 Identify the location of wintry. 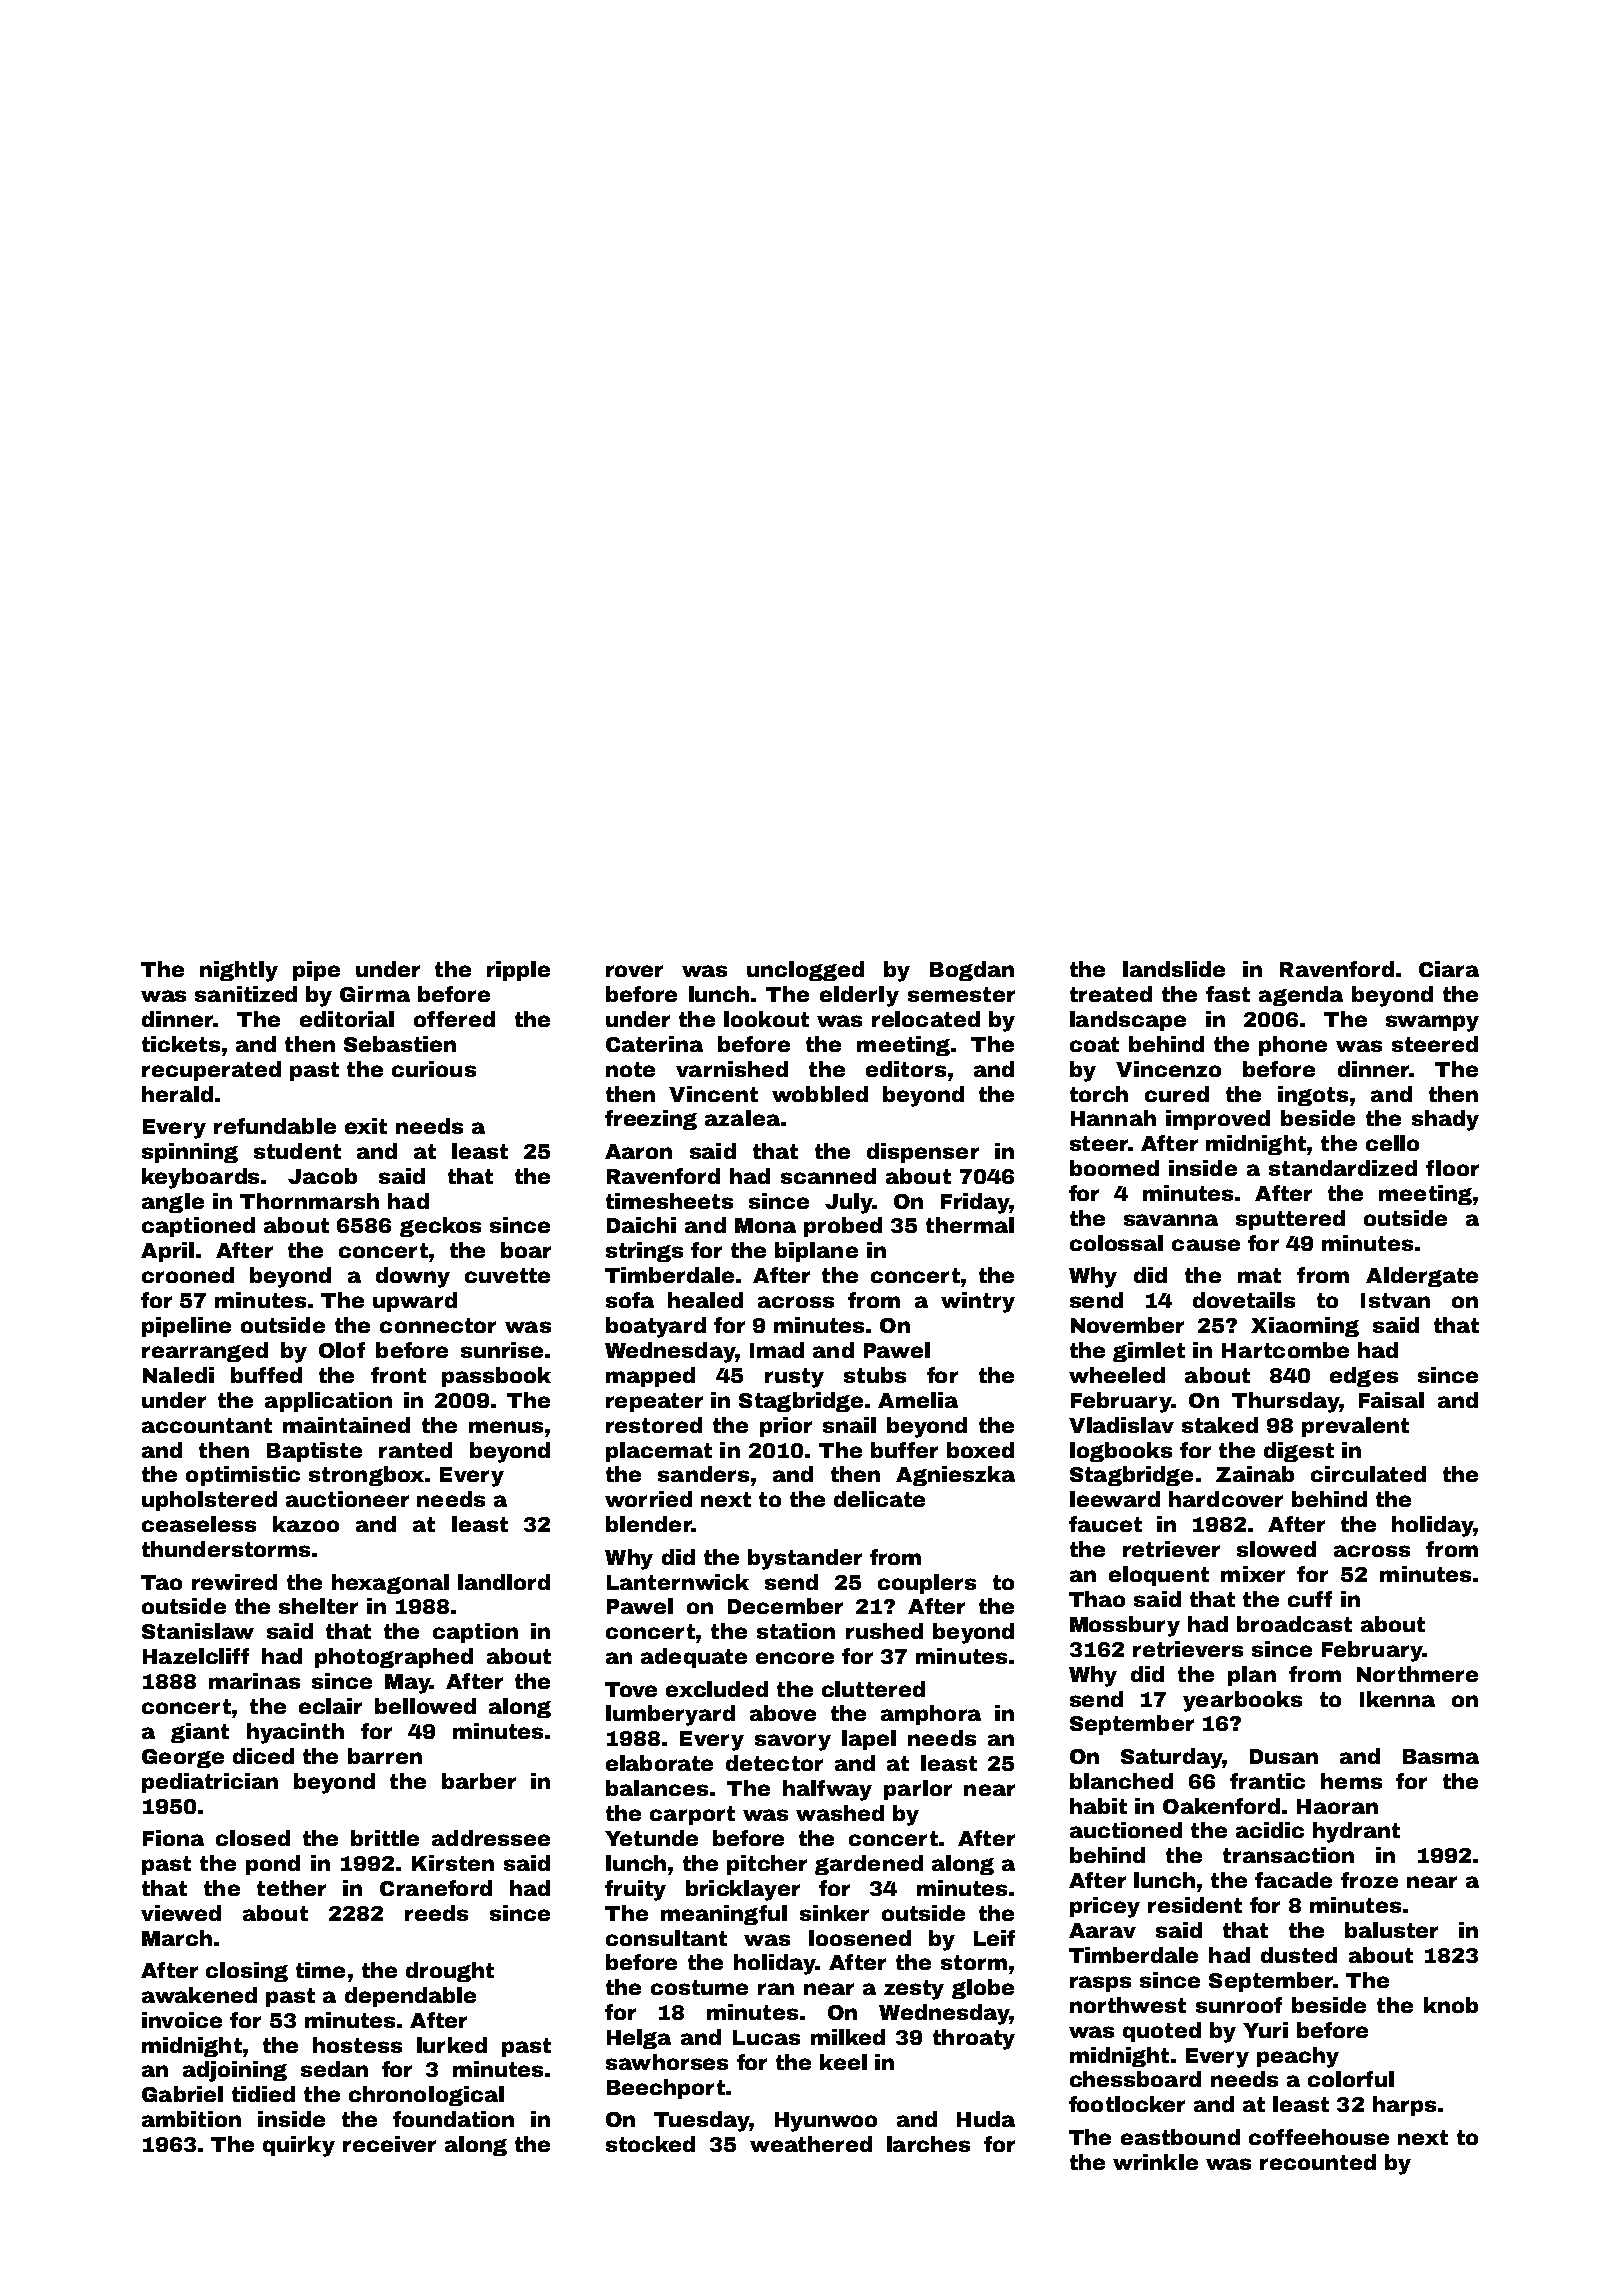
(978, 1302).
